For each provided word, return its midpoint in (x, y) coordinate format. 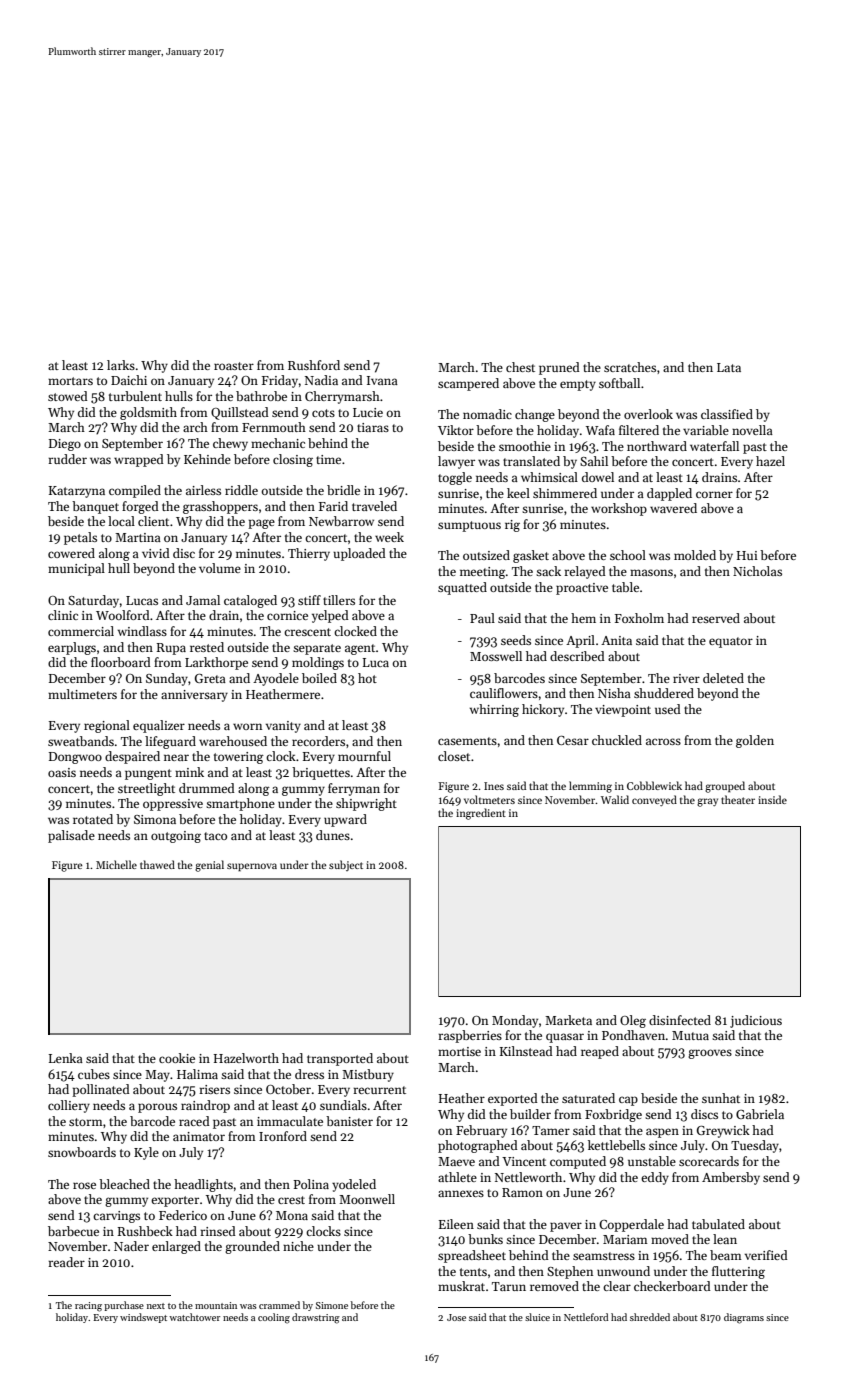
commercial (81, 631)
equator (731, 642)
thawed (157, 864)
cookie (177, 1058)
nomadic (487, 414)
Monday (515, 1021)
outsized (486, 555)
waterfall (714, 446)
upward (345, 820)
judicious (756, 1021)
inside (772, 799)
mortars (70, 381)
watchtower (194, 1317)
